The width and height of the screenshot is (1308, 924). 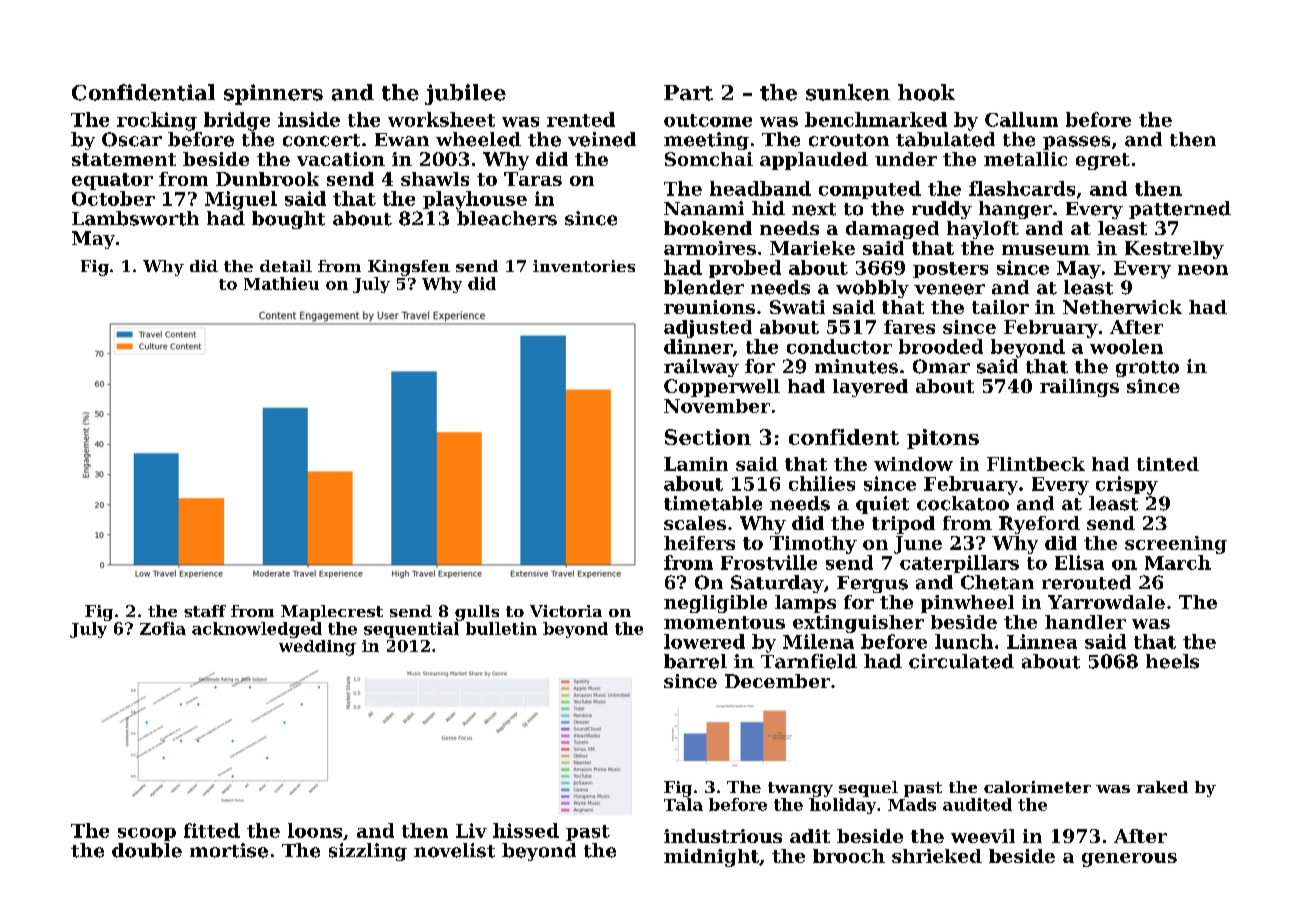 I want to click on Part, so click(x=688, y=93).
